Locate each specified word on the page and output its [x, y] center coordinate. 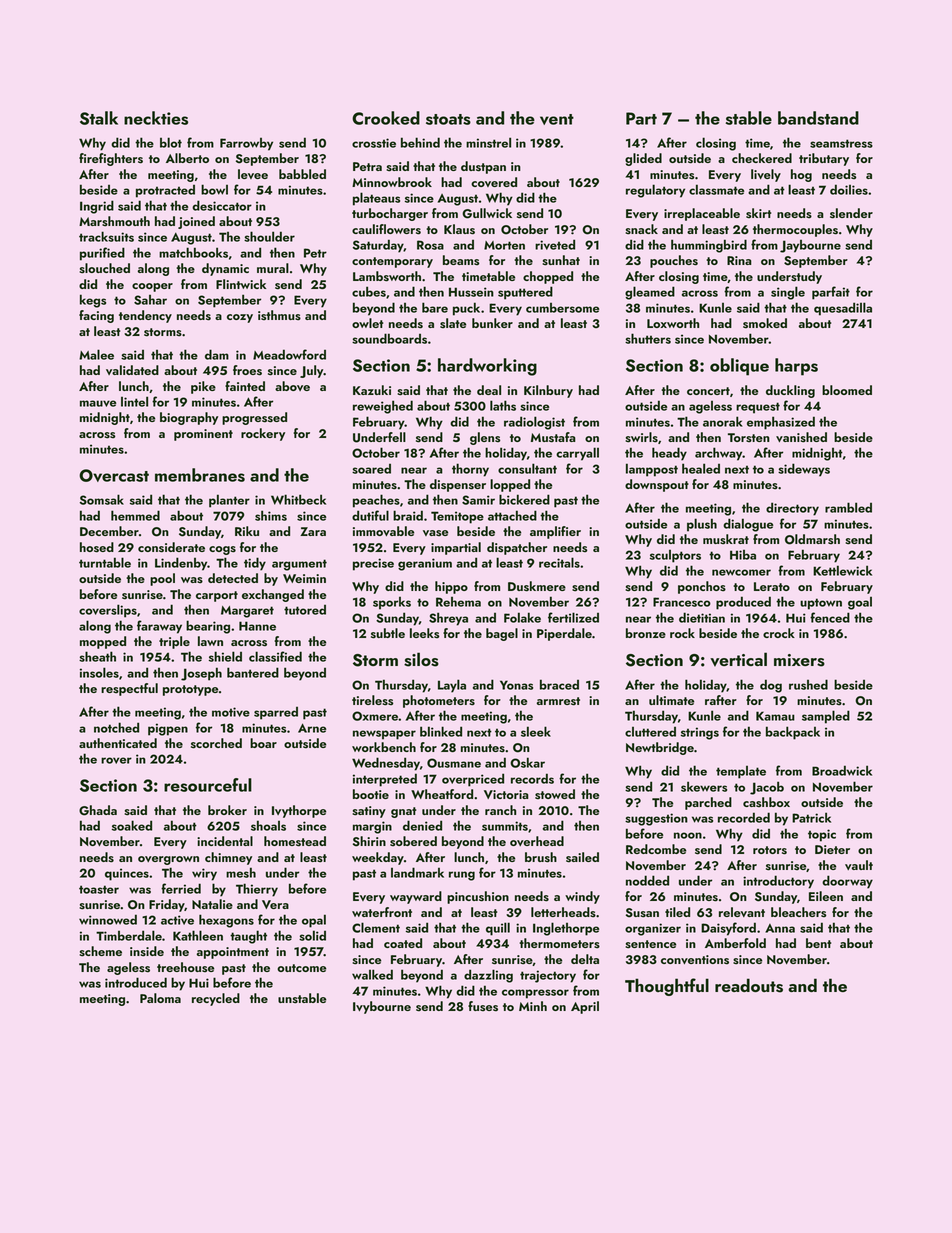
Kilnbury [548, 391]
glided [643, 159]
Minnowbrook [392, 182]
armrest [558, 701]
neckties [156, 118]
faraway [159, 627]
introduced [136, 982]
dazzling [488, 976]
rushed [808, 684]
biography [189, 418]
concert [708, 391]
